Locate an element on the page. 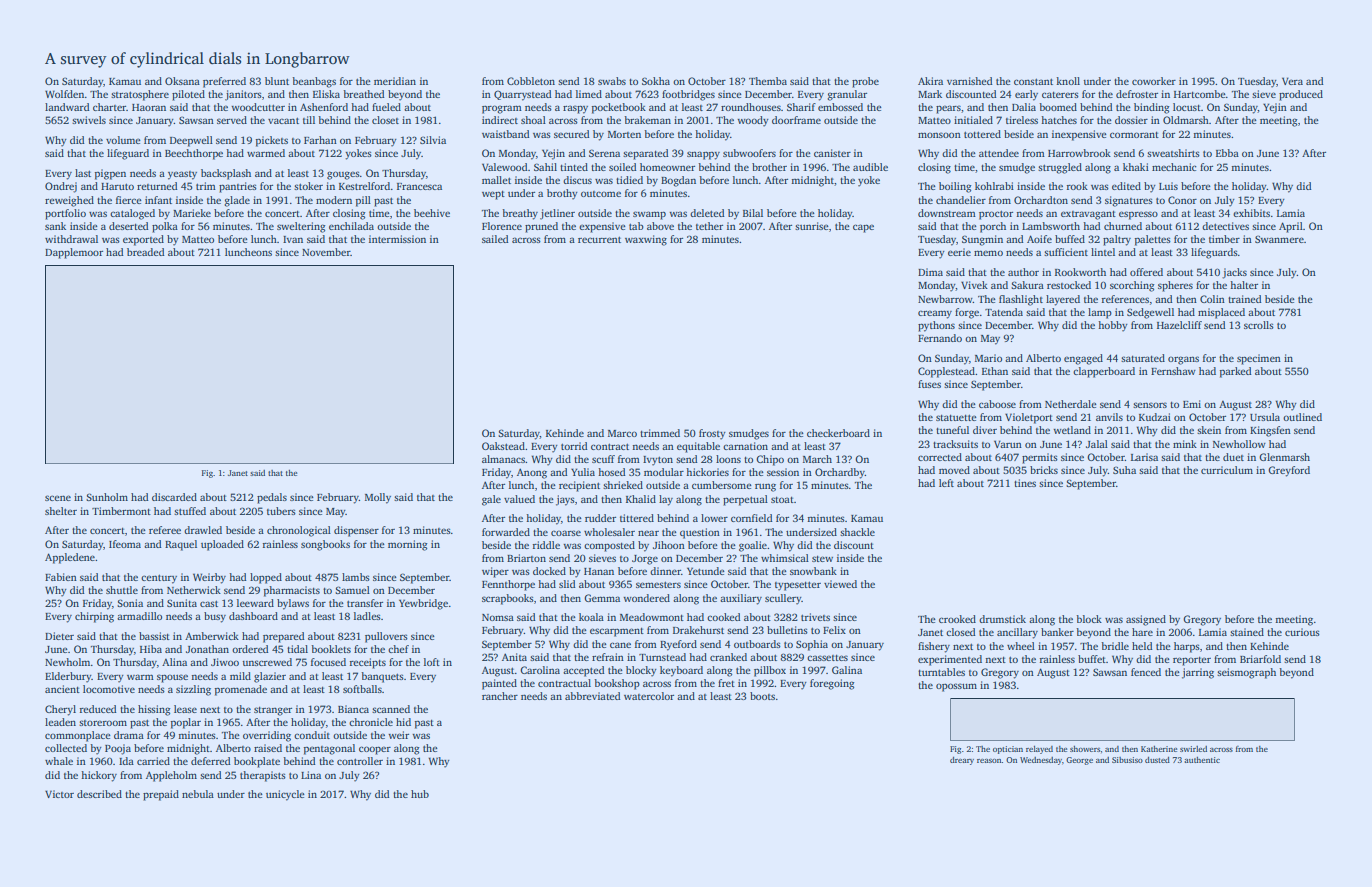 Image resolution: width=1372 pixels, height=887 pixels. volume is located at coordinates (123, 140).
